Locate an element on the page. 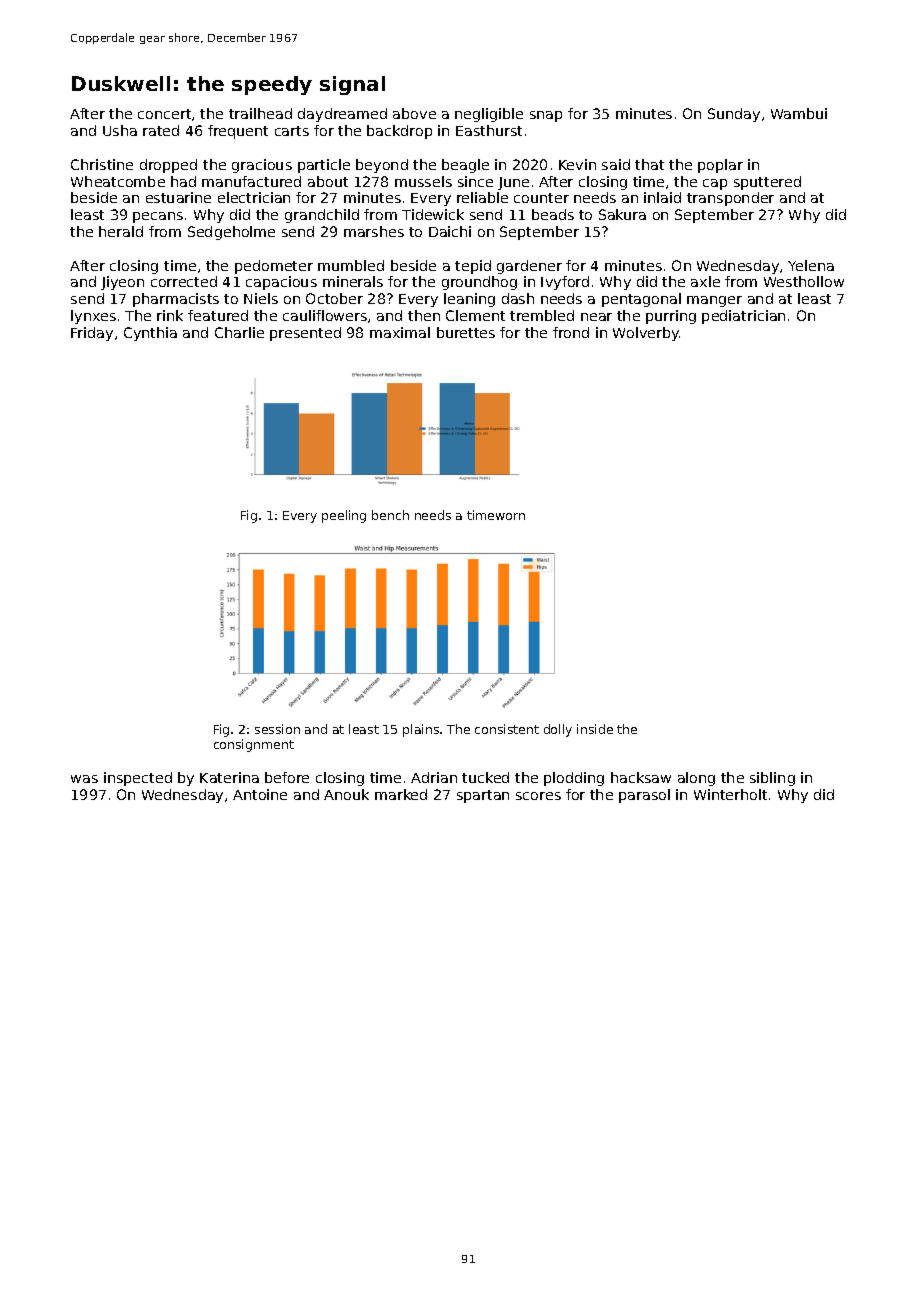 The width and height of the page is (924, 1308). sibling is located at coordinates (772, 779).
